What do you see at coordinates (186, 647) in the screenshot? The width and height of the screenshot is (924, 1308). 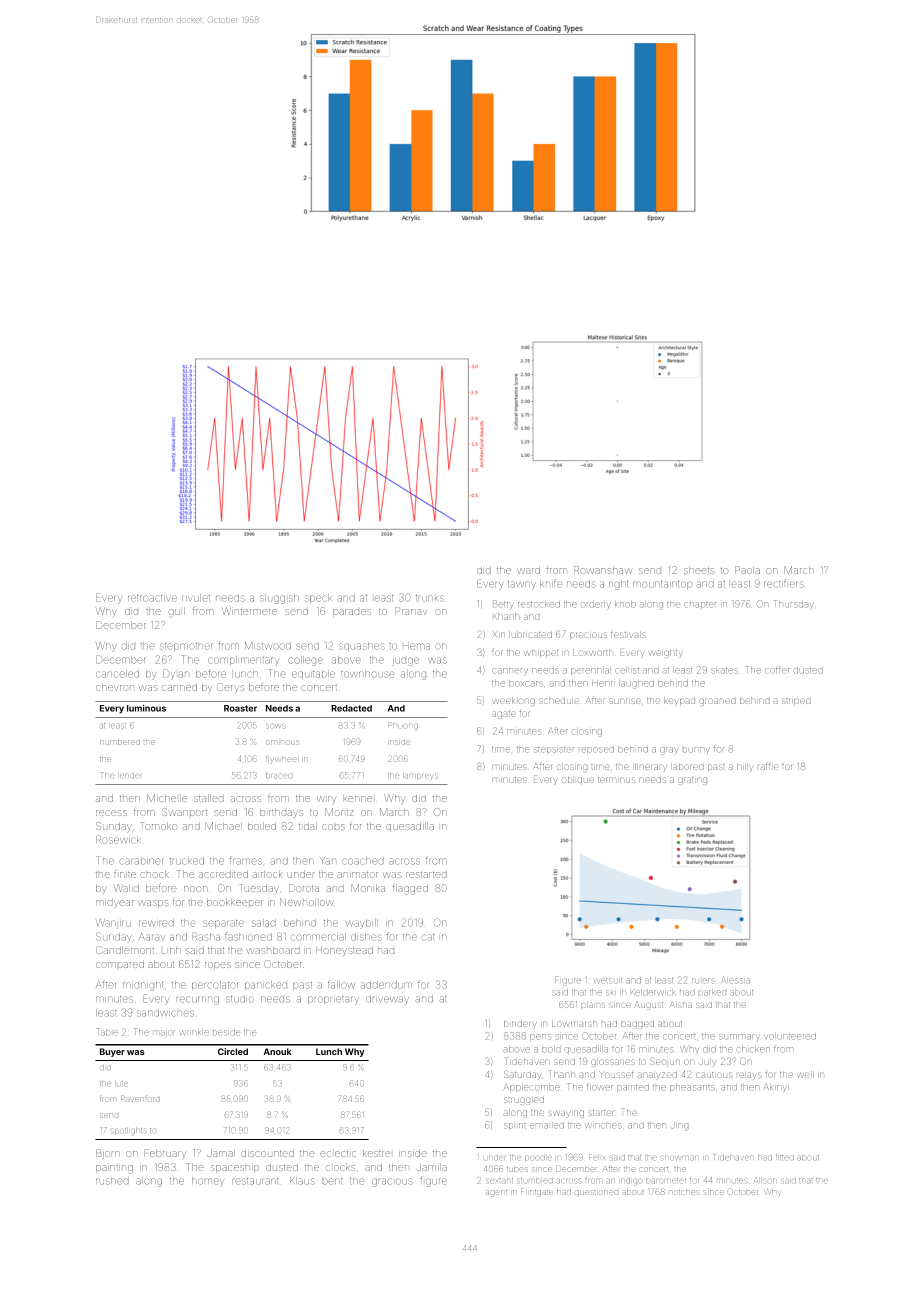 I see `stepmother` at bounding box center [186, 647].
